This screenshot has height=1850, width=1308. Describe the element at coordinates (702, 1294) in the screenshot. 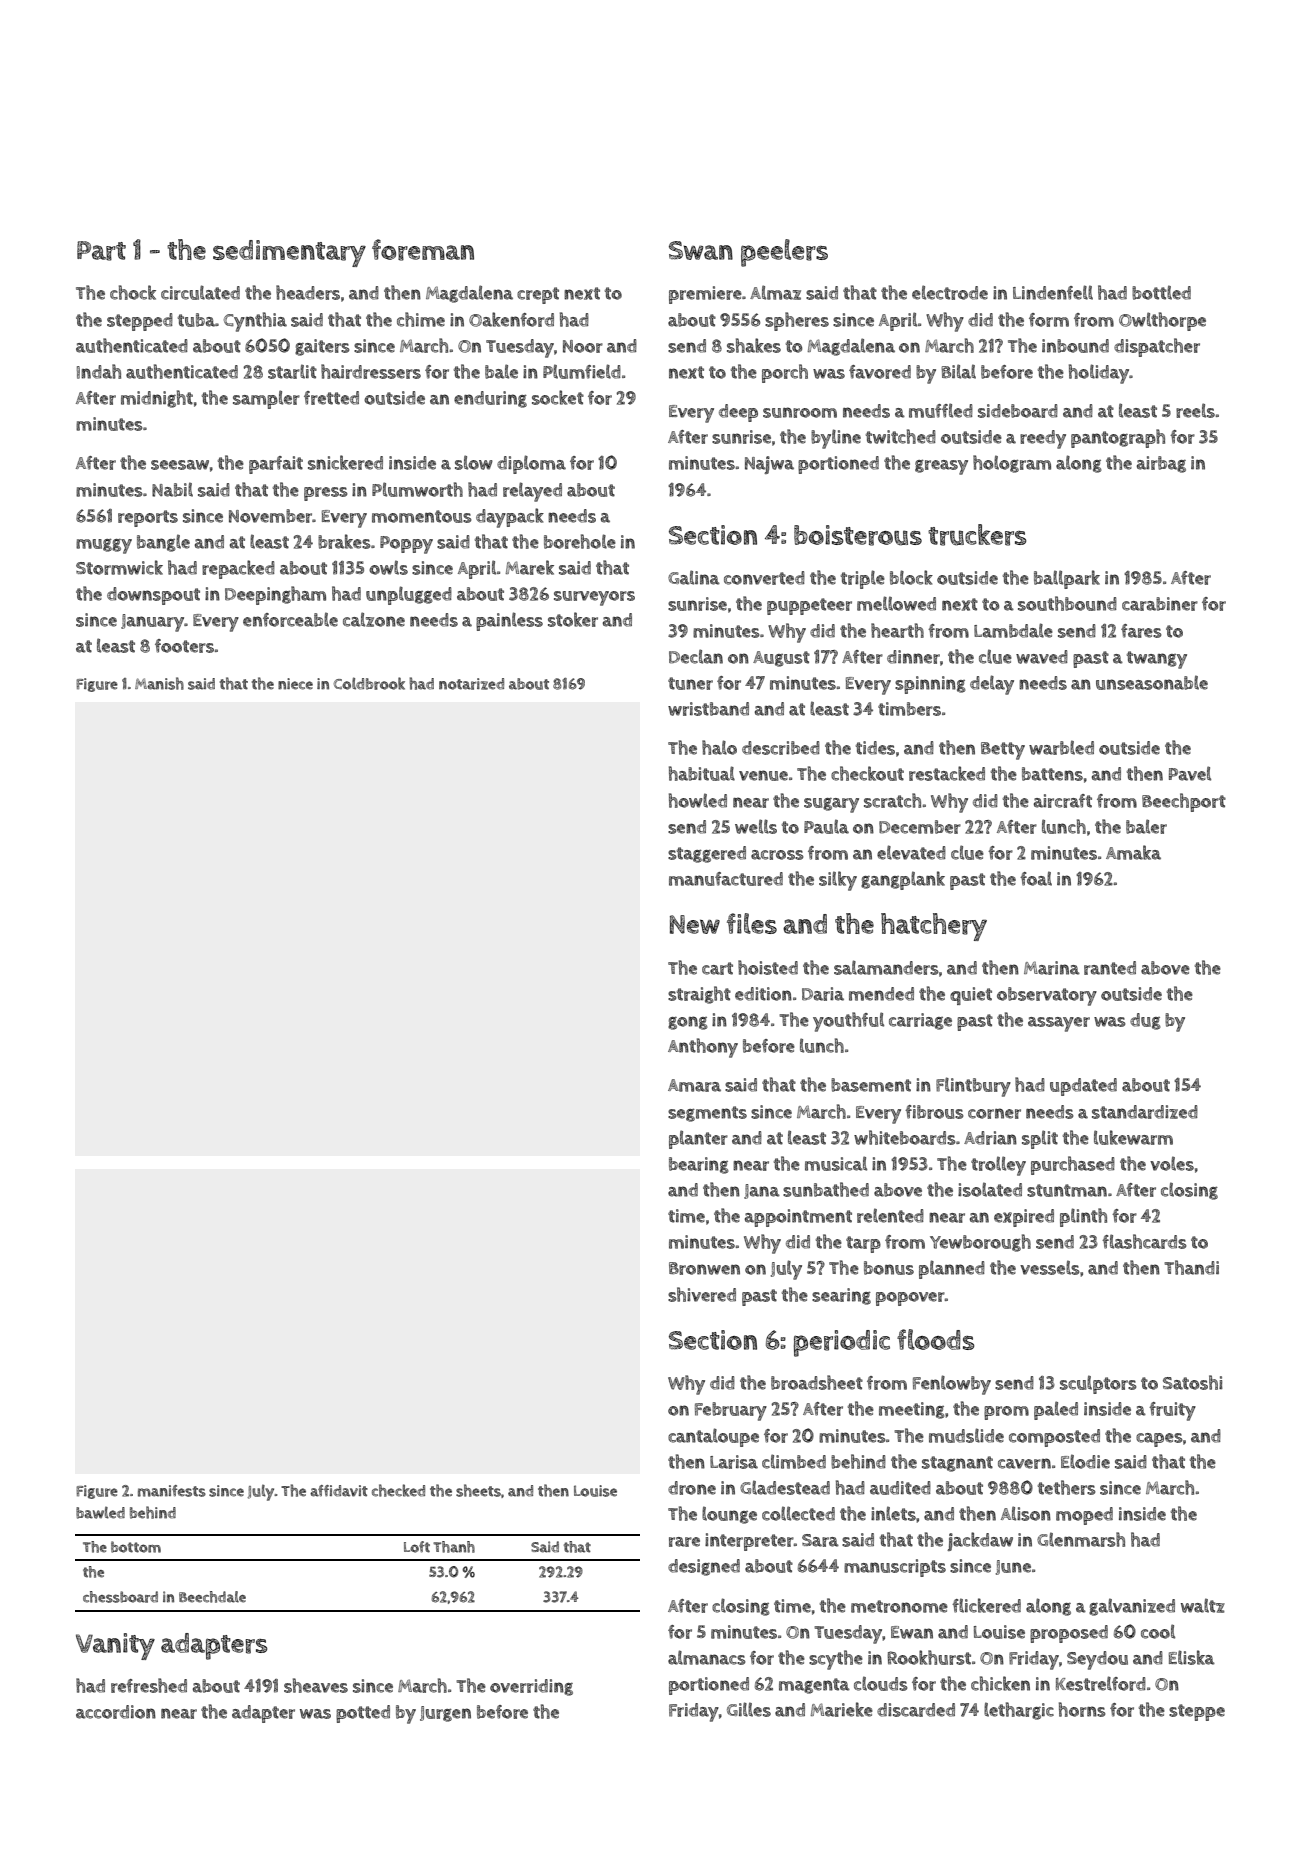

I see `shivered` at that location.
